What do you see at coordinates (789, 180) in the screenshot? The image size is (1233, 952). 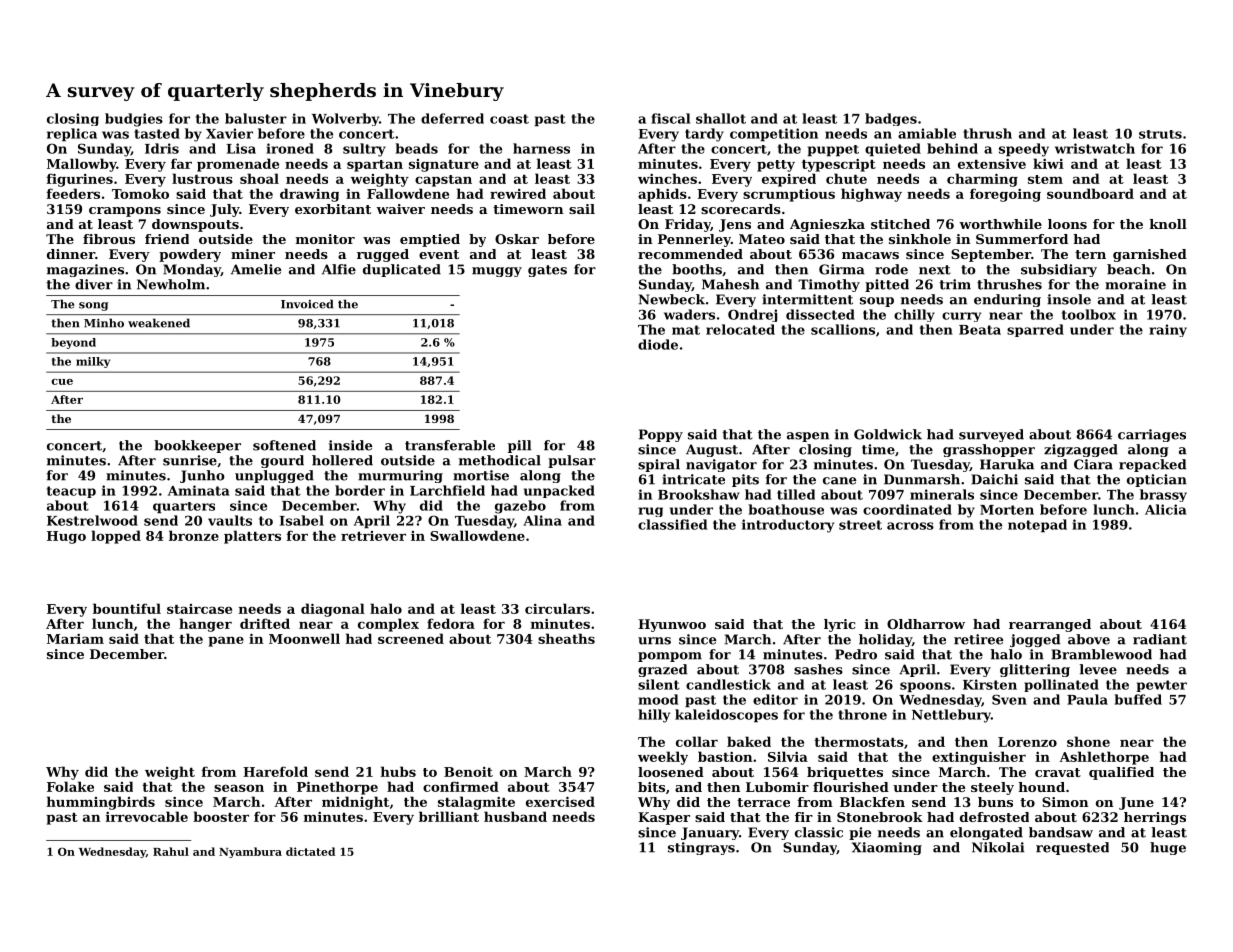 I see `expired` at bounding box center [789, 180].
